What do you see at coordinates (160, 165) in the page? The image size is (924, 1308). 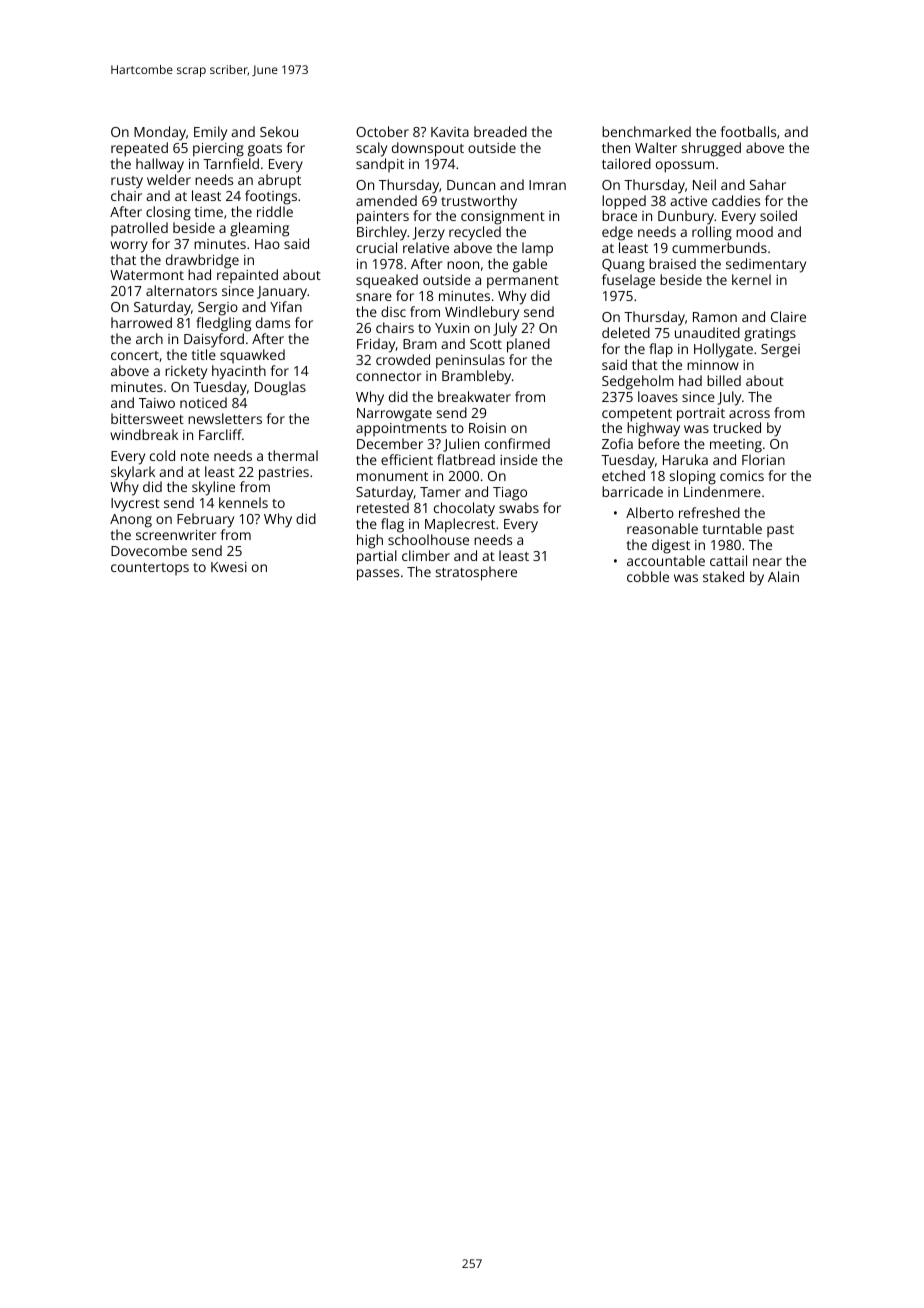 I see `hallway` at bounding box center [160, 165].
